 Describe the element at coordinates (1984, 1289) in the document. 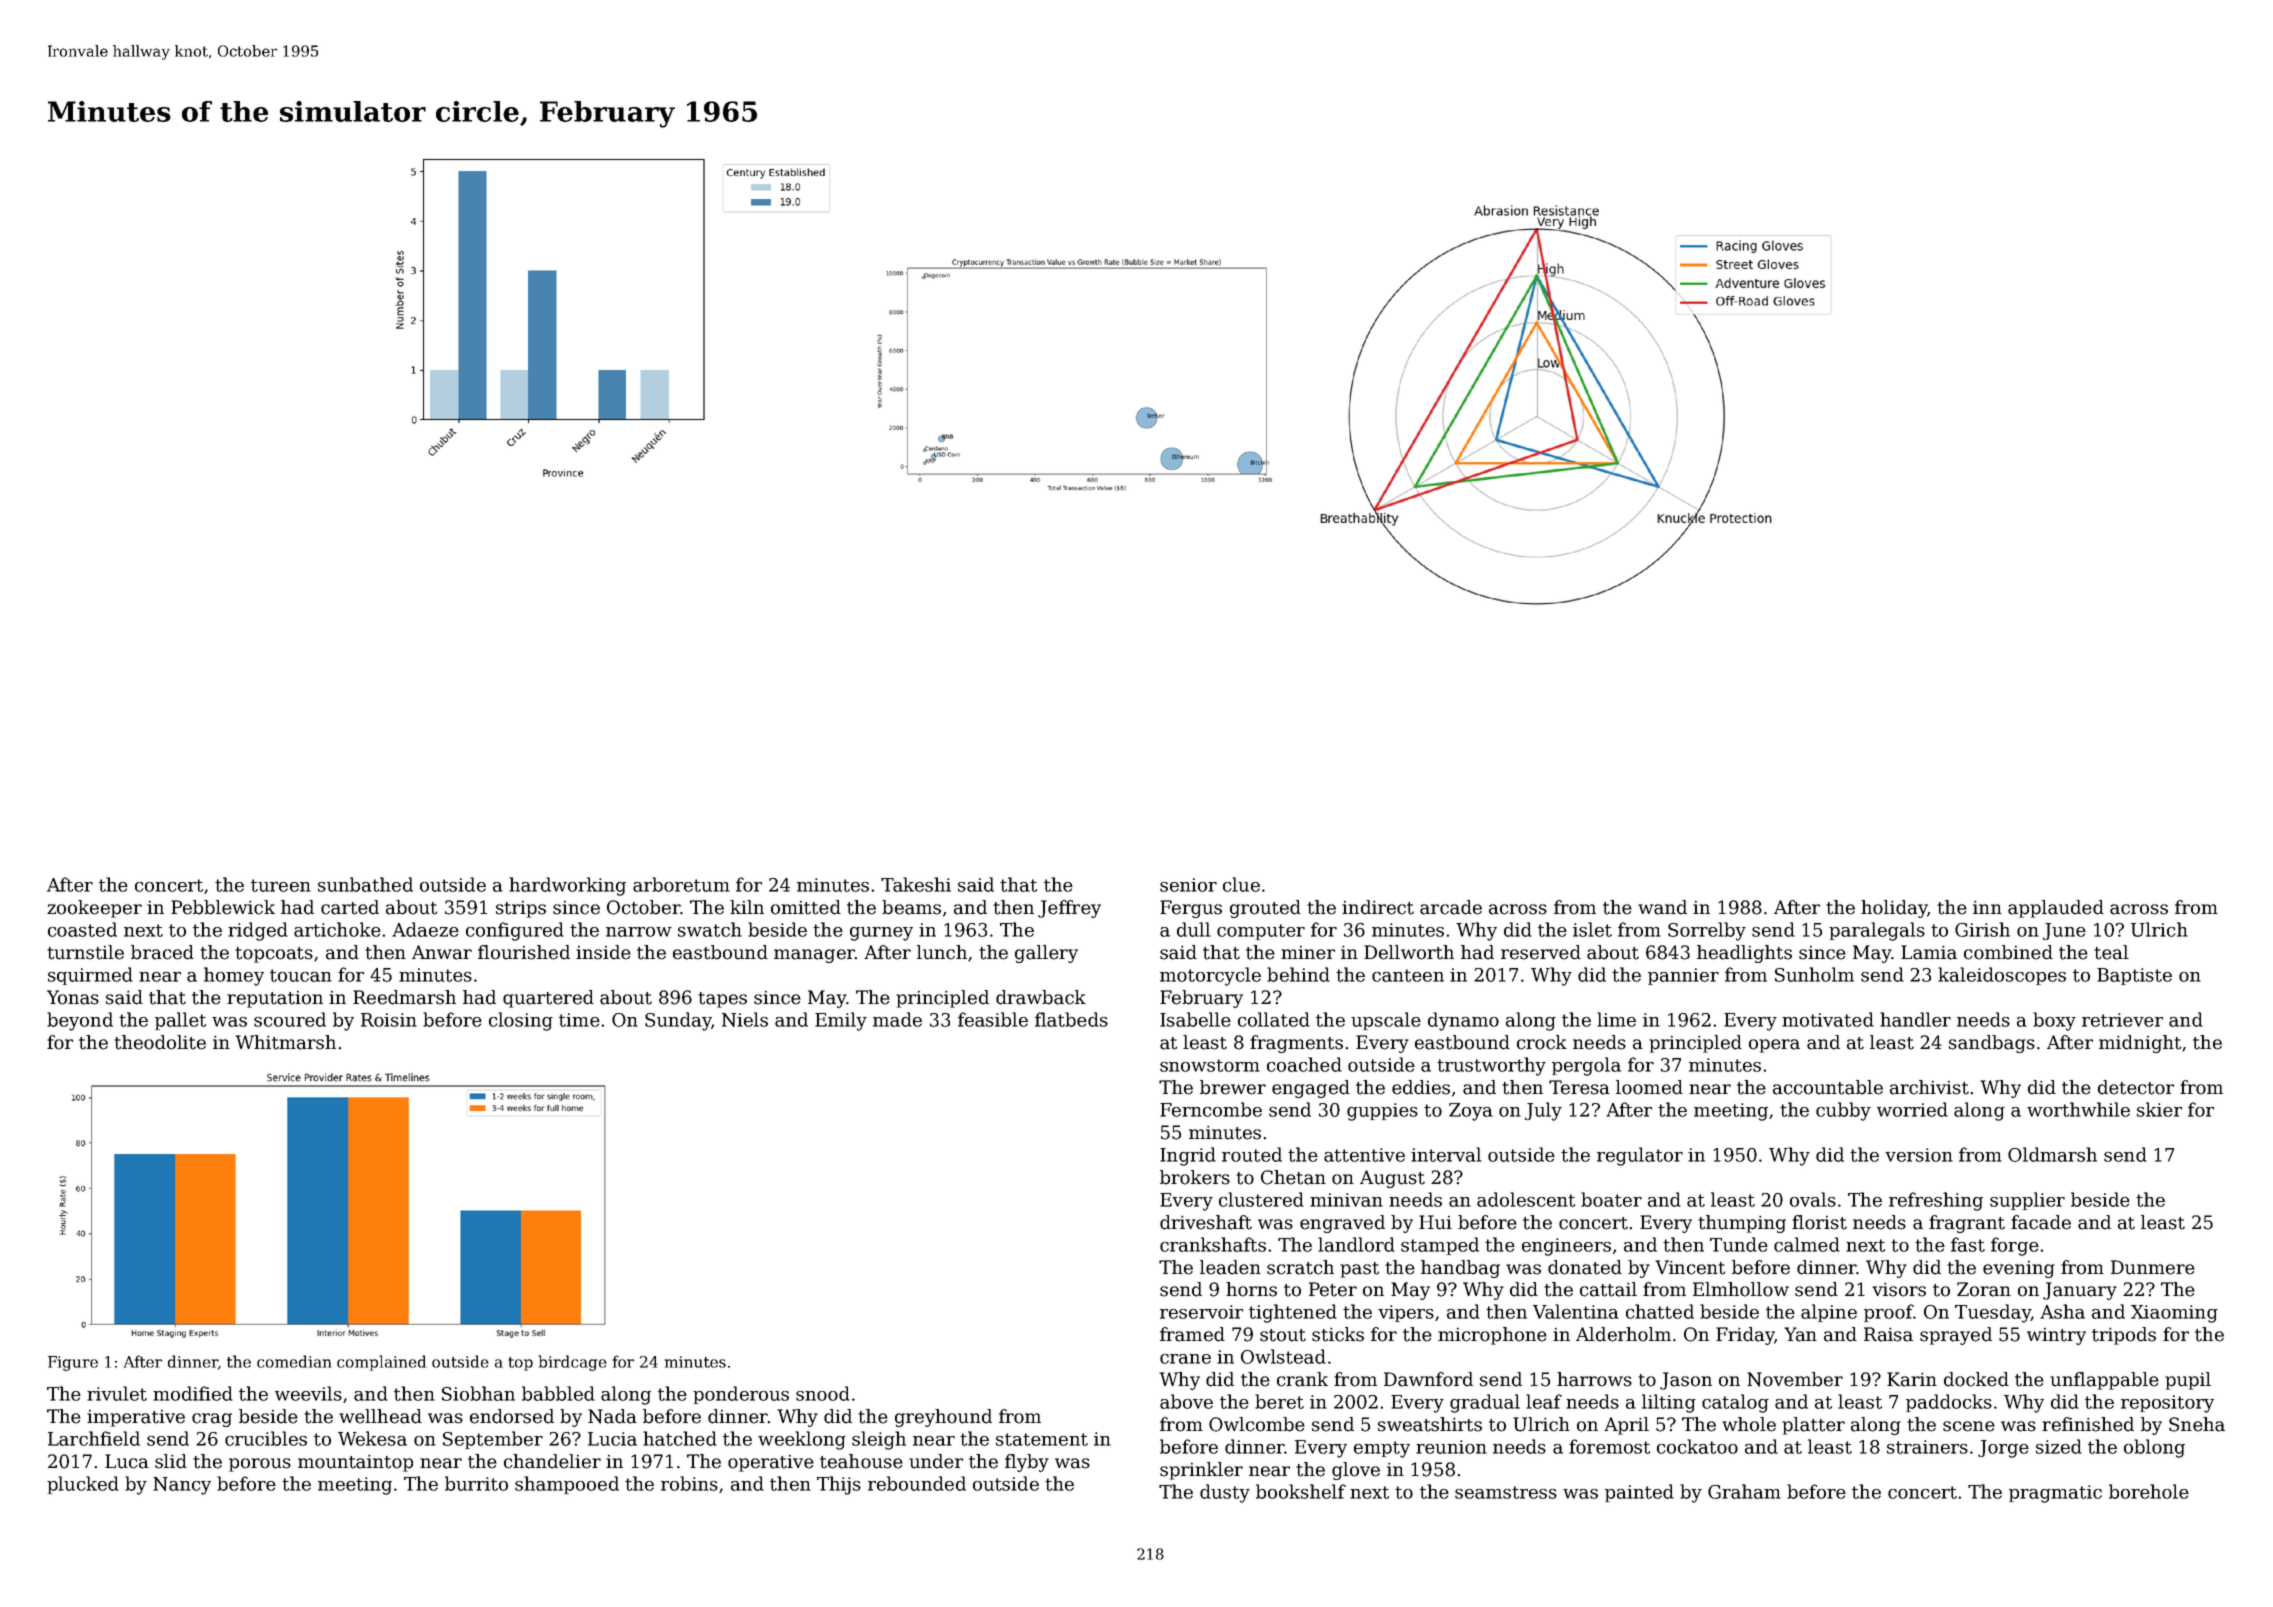

I see `Zoran` at that location.
